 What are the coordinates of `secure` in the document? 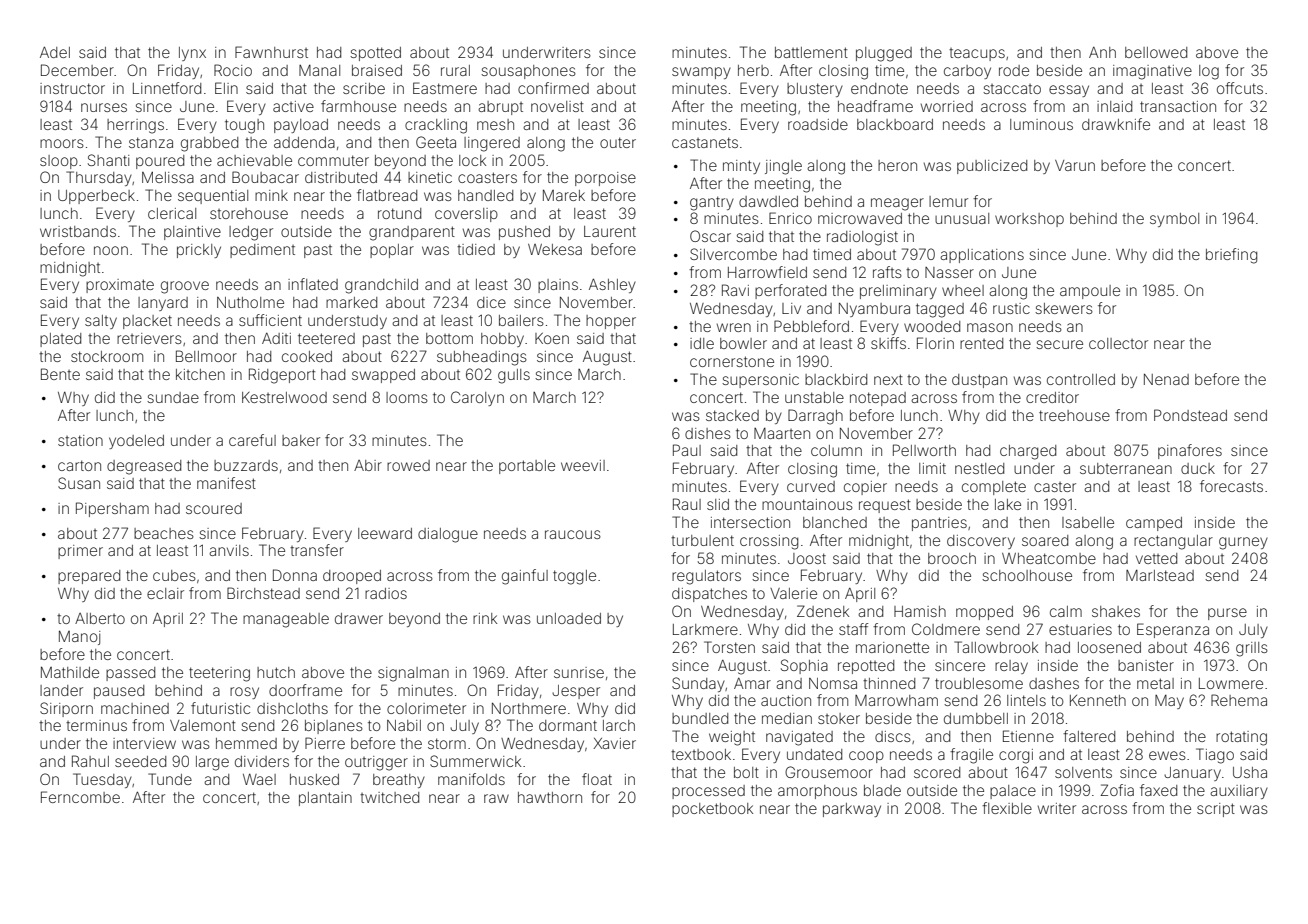 It's located at (1059, 344).
